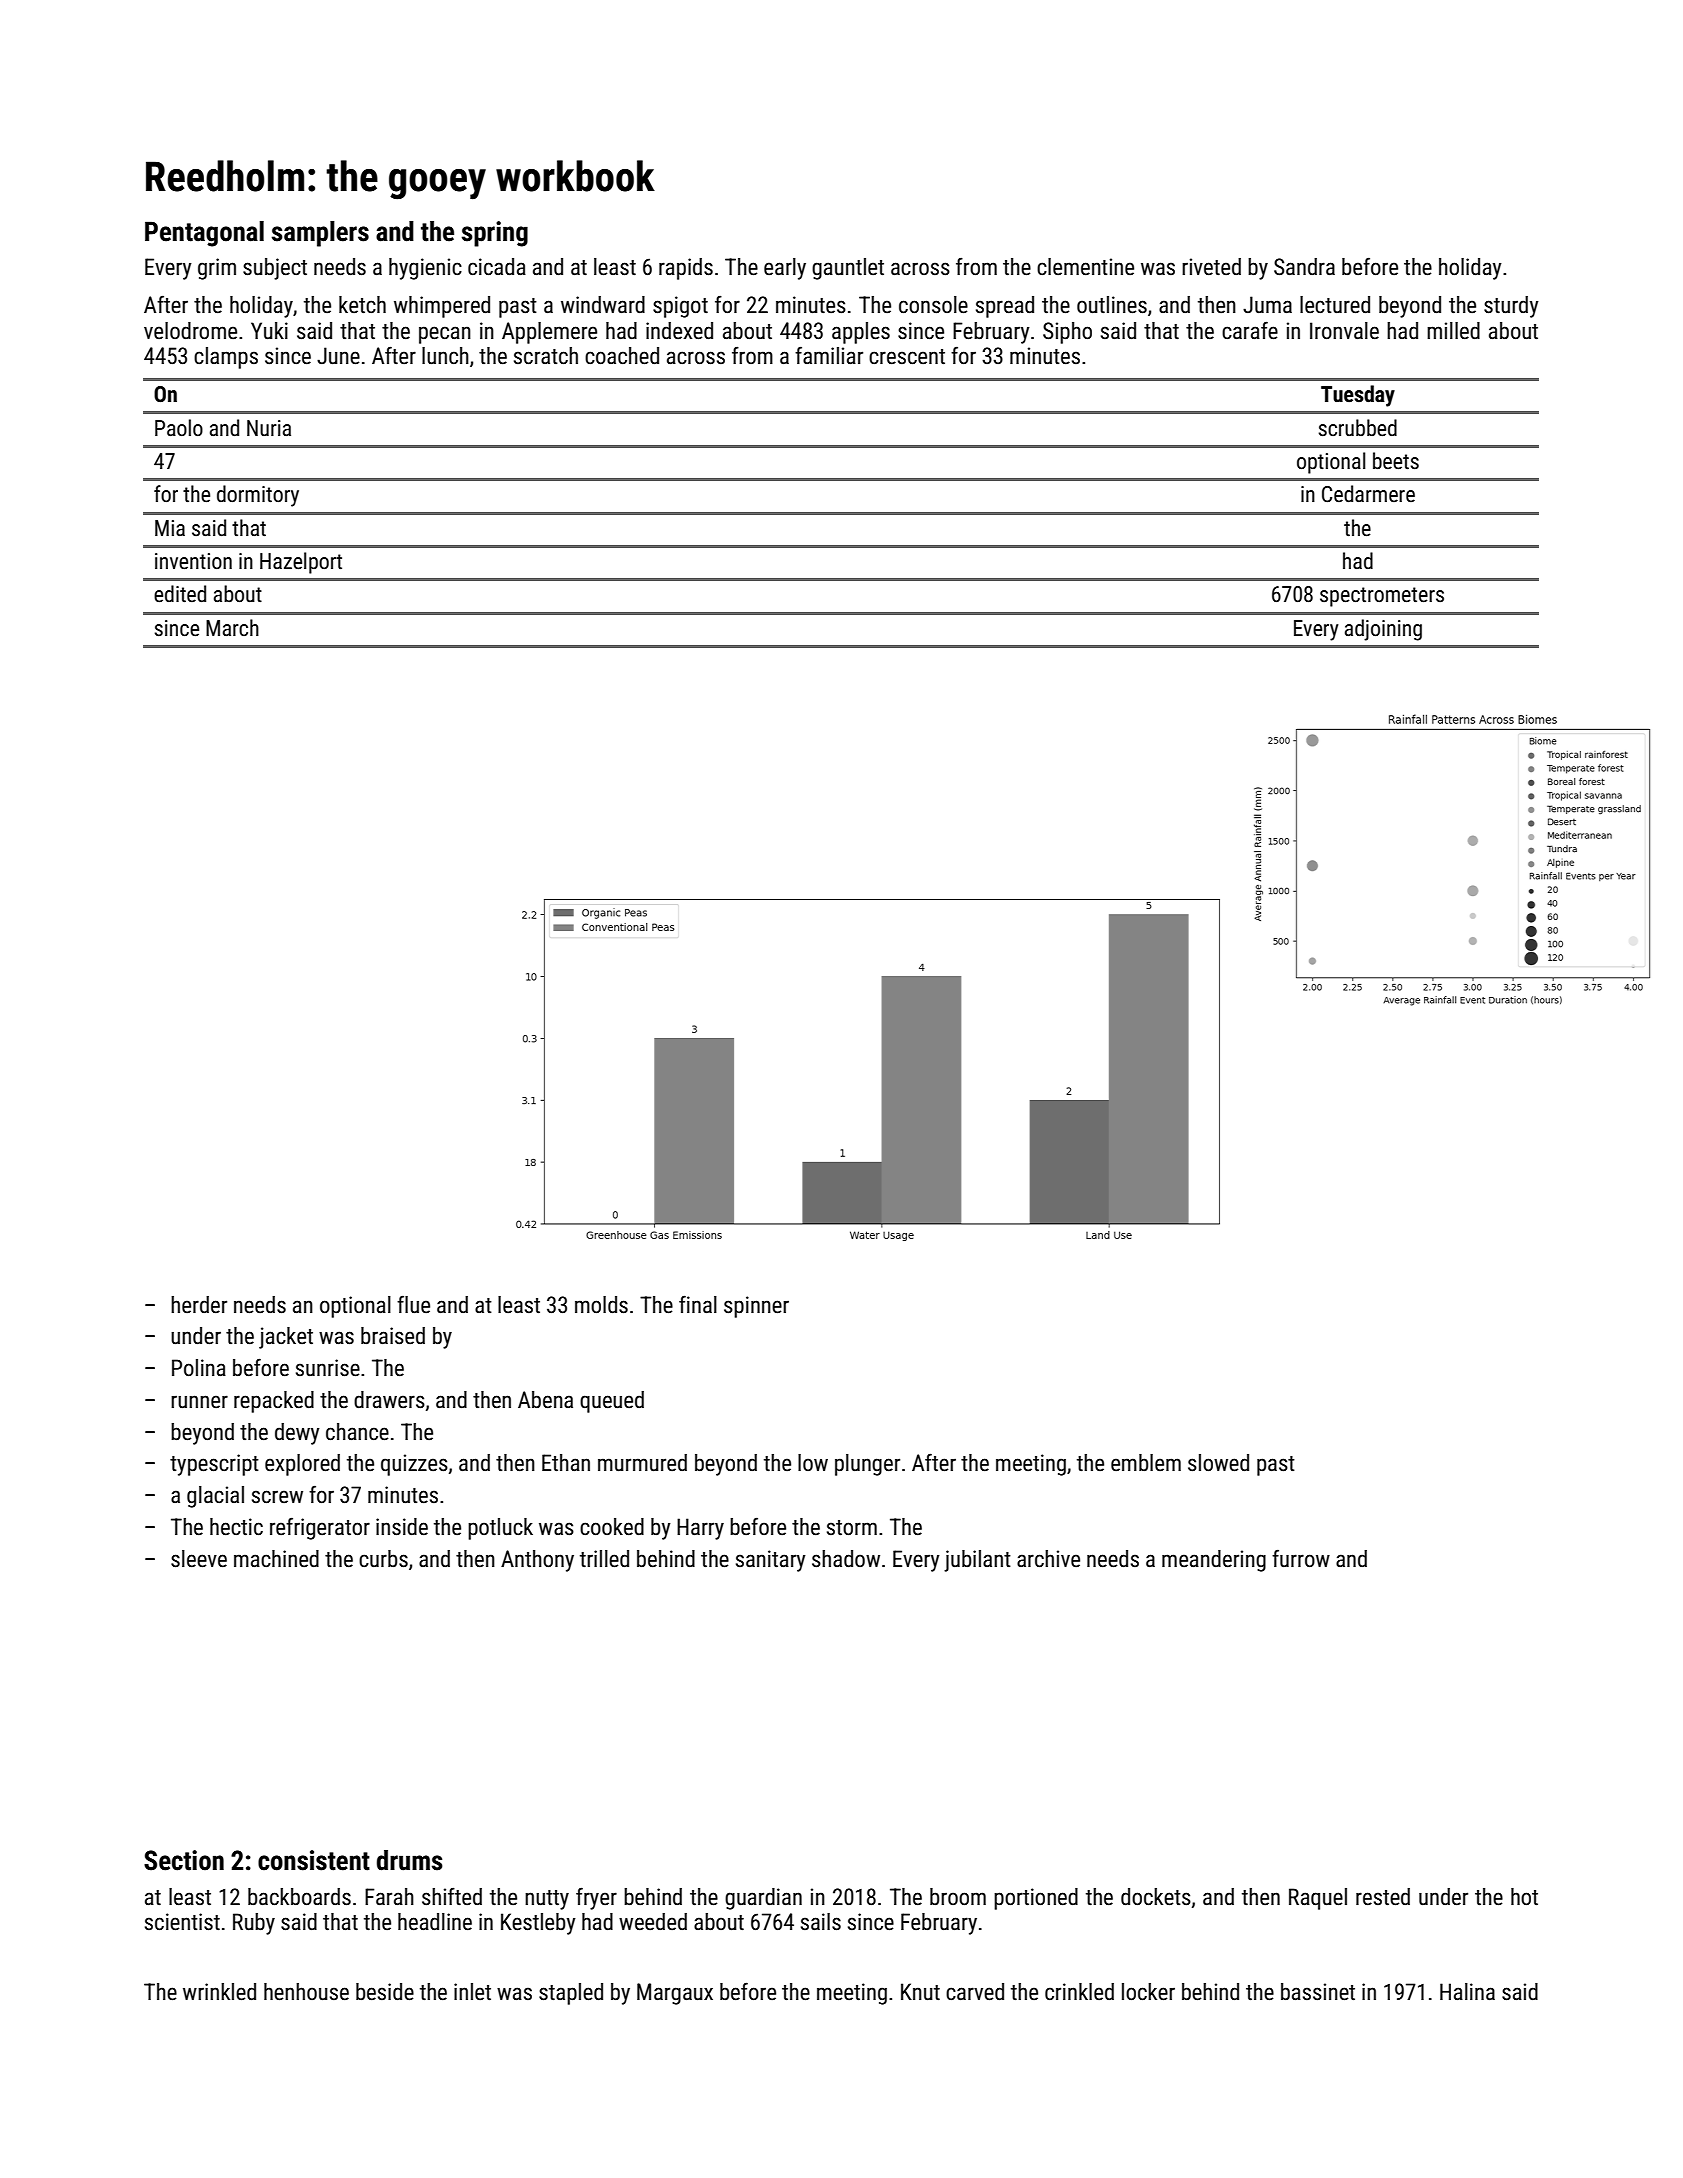 Image resolution: width=1683 pixels, height=2178 pixels. I want to click on Hazelport, so click(301, 563).
